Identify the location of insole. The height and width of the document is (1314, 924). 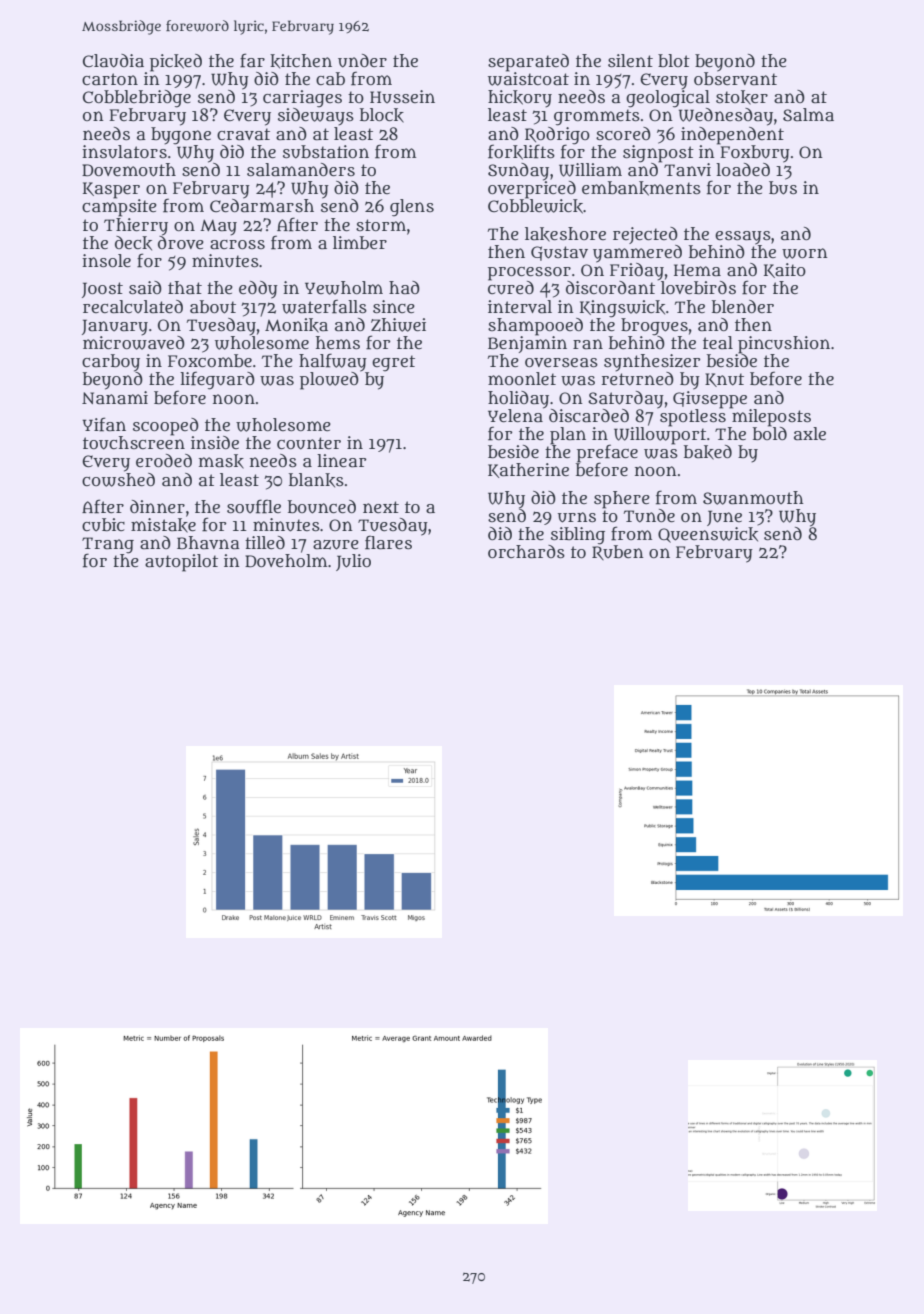
(106, 260).
